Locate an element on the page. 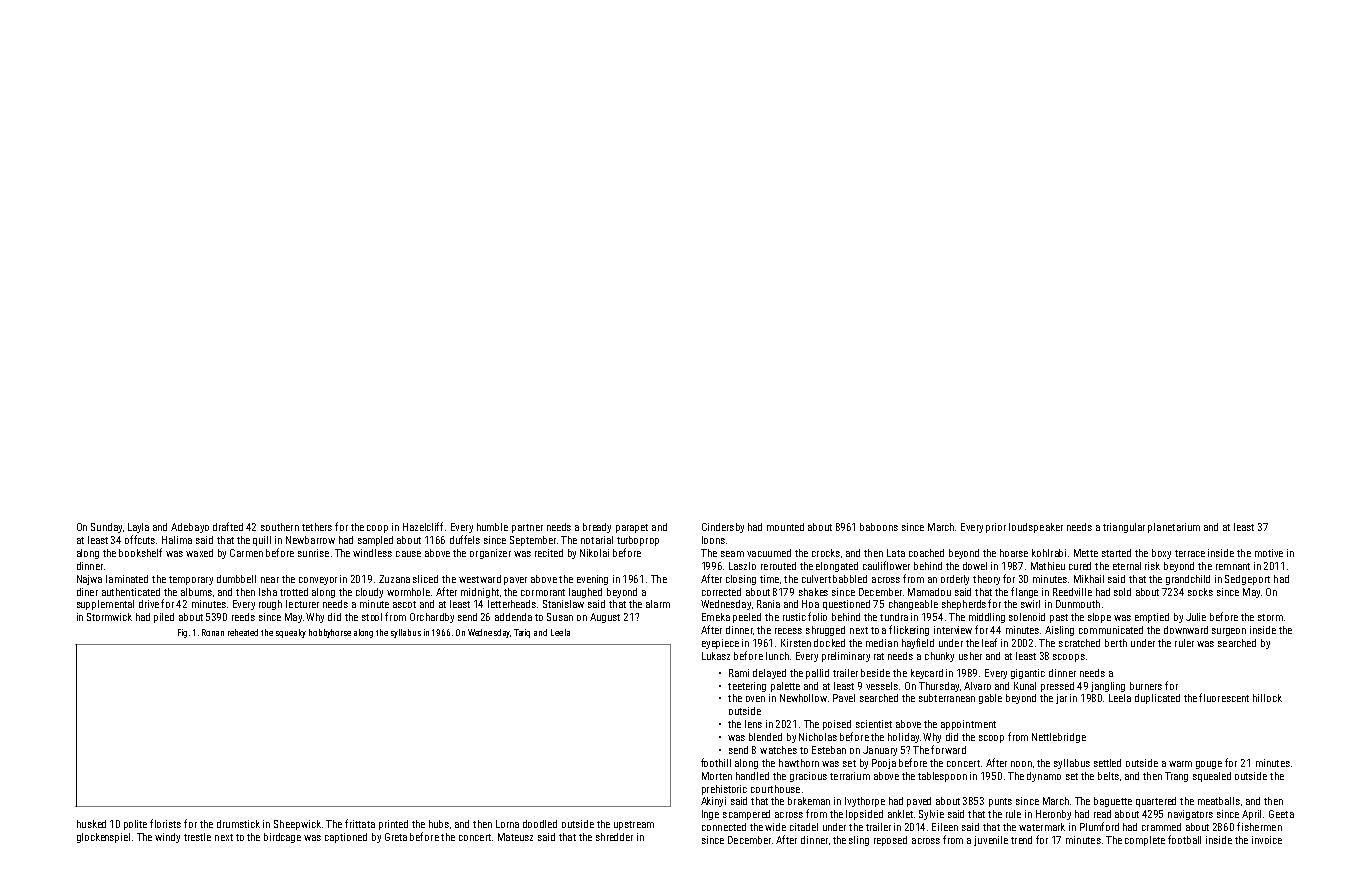  midnight is located at coordinates (480, 593).
